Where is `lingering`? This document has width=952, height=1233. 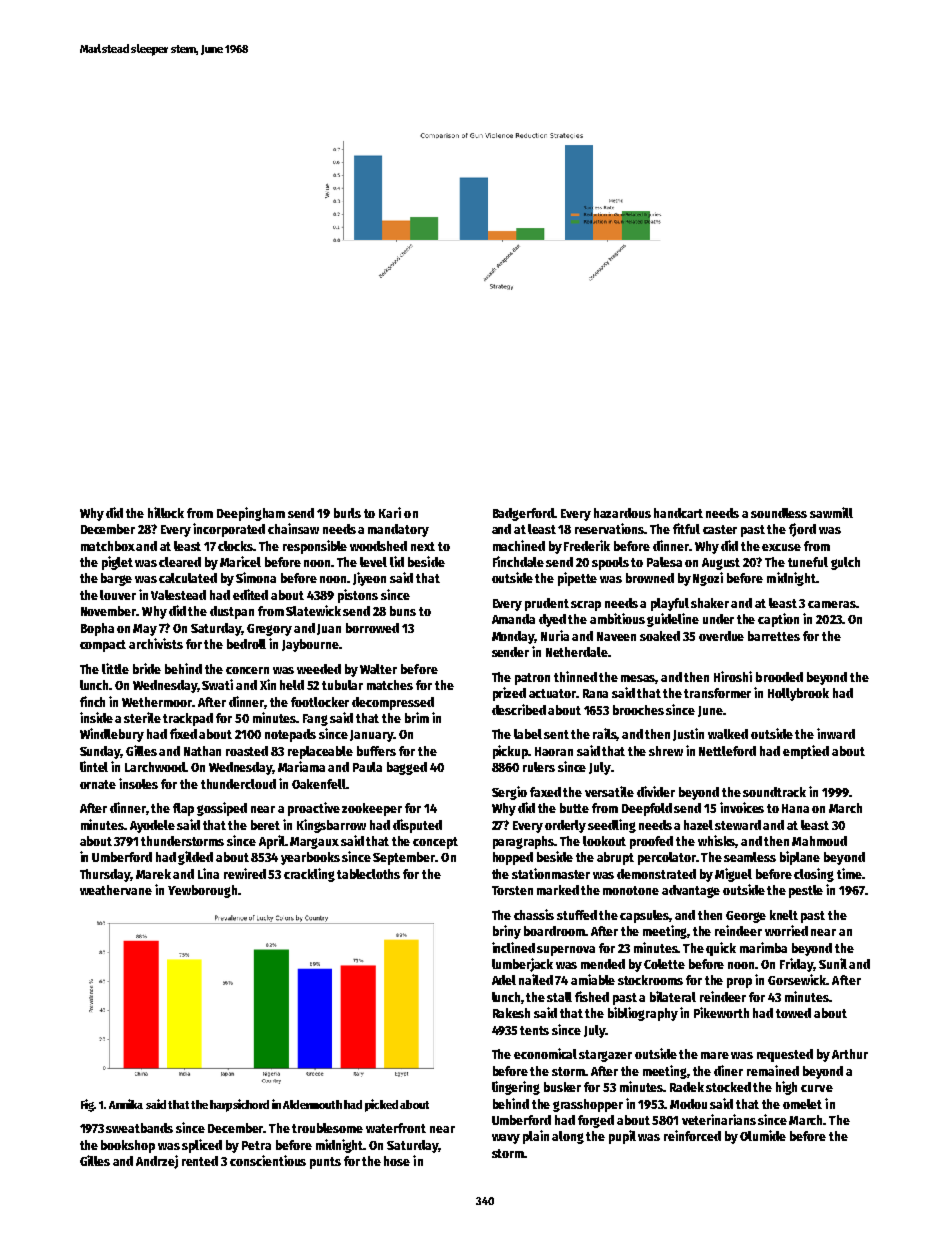 lingering is located at coordinates (516, 1088).
